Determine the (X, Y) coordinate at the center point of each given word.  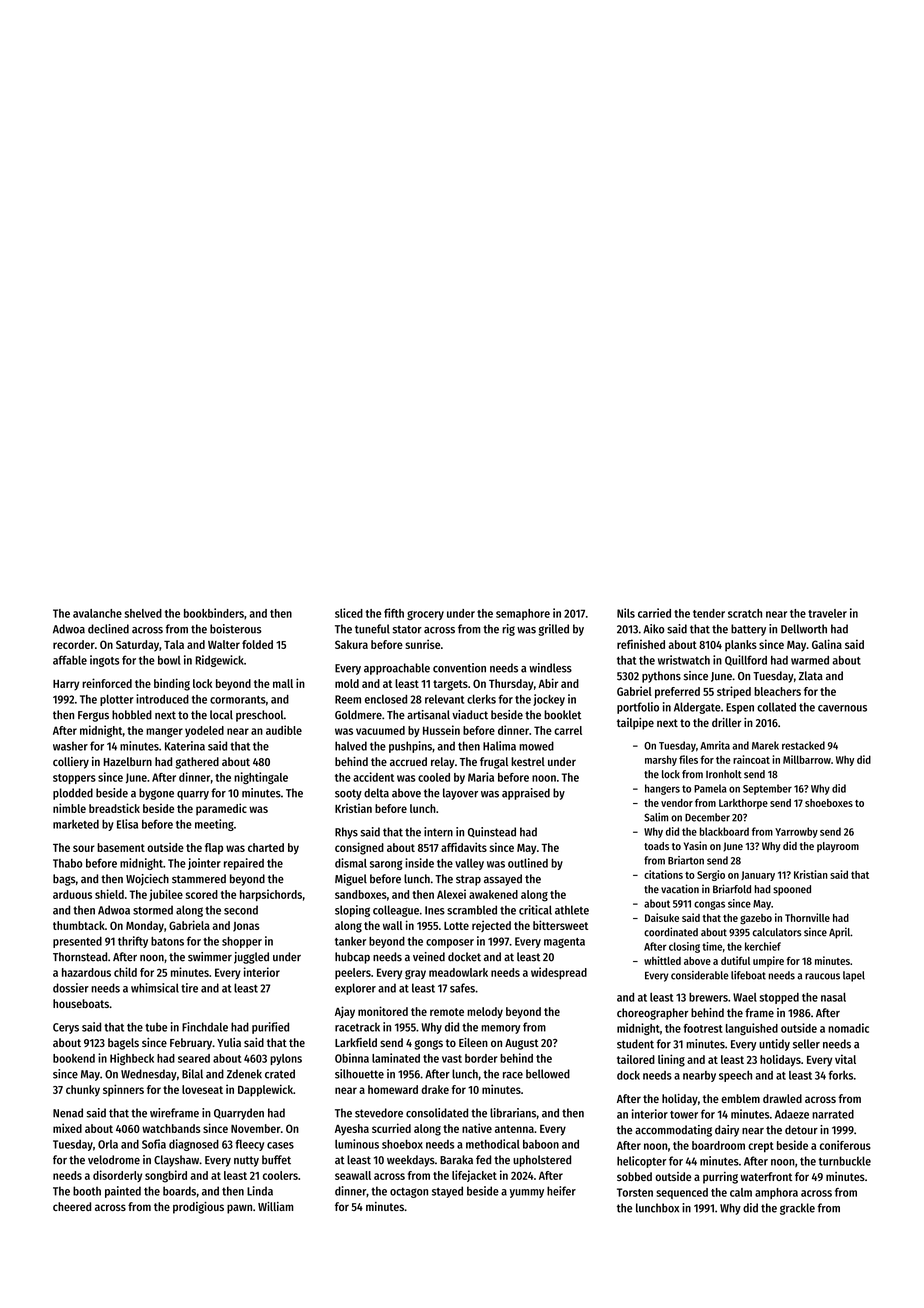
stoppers (74, 779)
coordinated (671, 932)
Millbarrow (807, 759)
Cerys (66, 1028)
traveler (827, 613)
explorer (355, 989)
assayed (503, 880)
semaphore (523, 614)
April (839, 933)
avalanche (97, 613)
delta (376, 793)
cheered (72, 1206)
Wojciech (147, 880)
